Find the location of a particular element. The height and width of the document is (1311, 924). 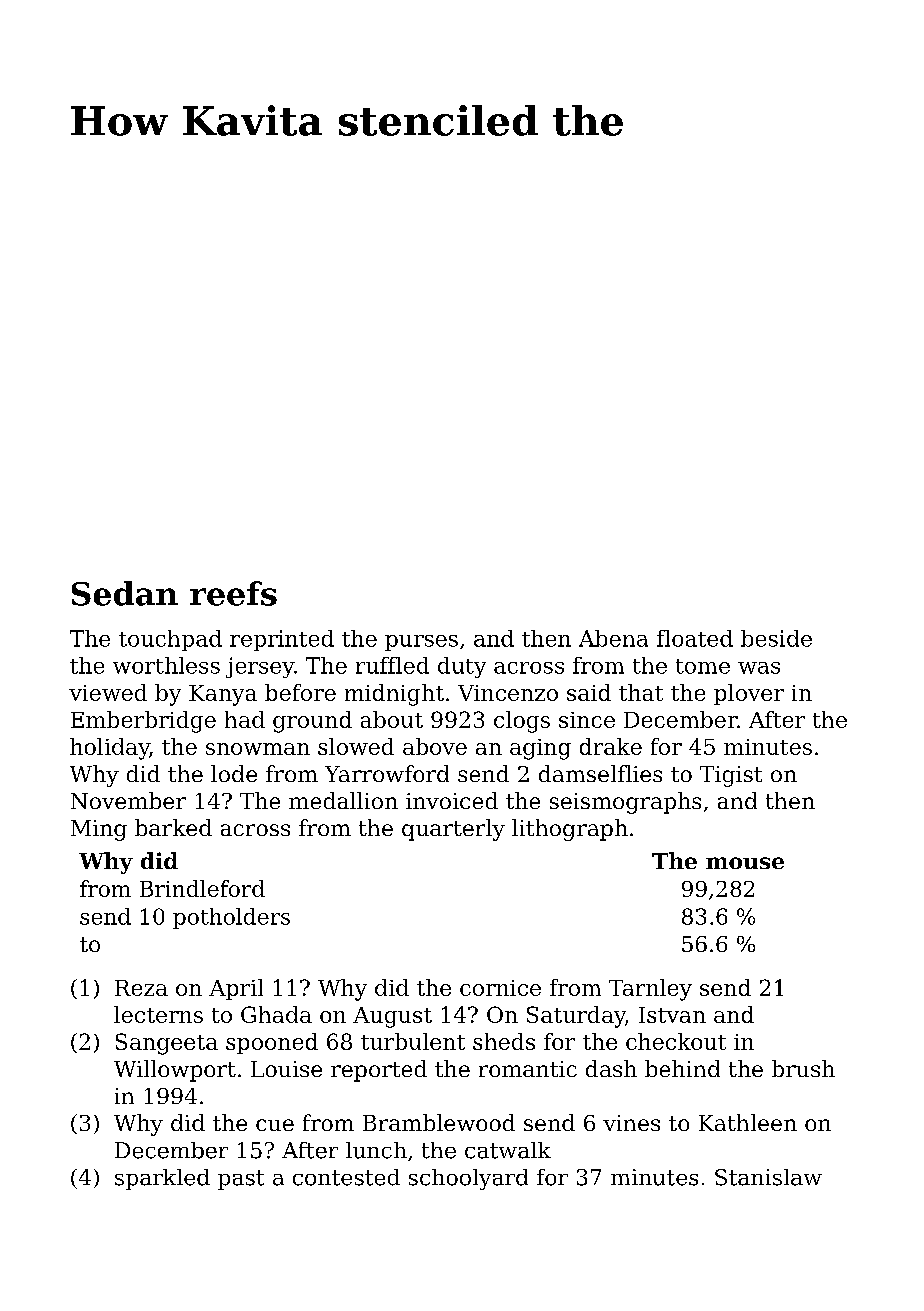

Reza is located at coordinates (141, 988).
